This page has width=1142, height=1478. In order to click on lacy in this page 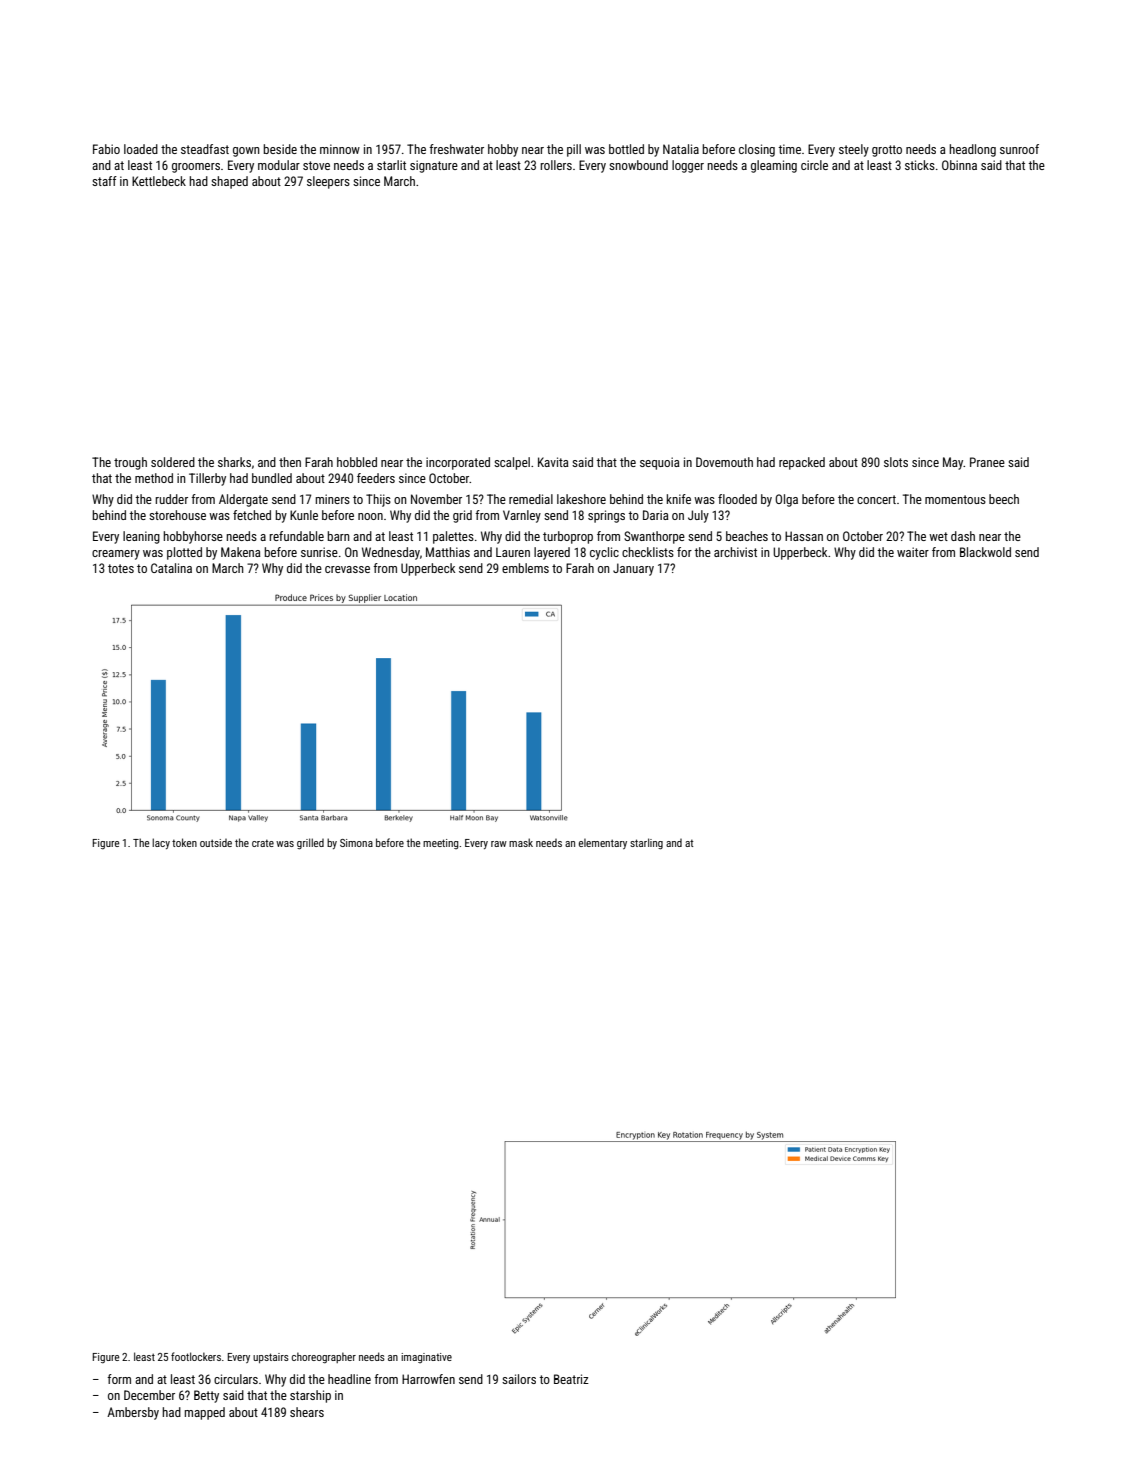, I will do `click(161, 843)`.
